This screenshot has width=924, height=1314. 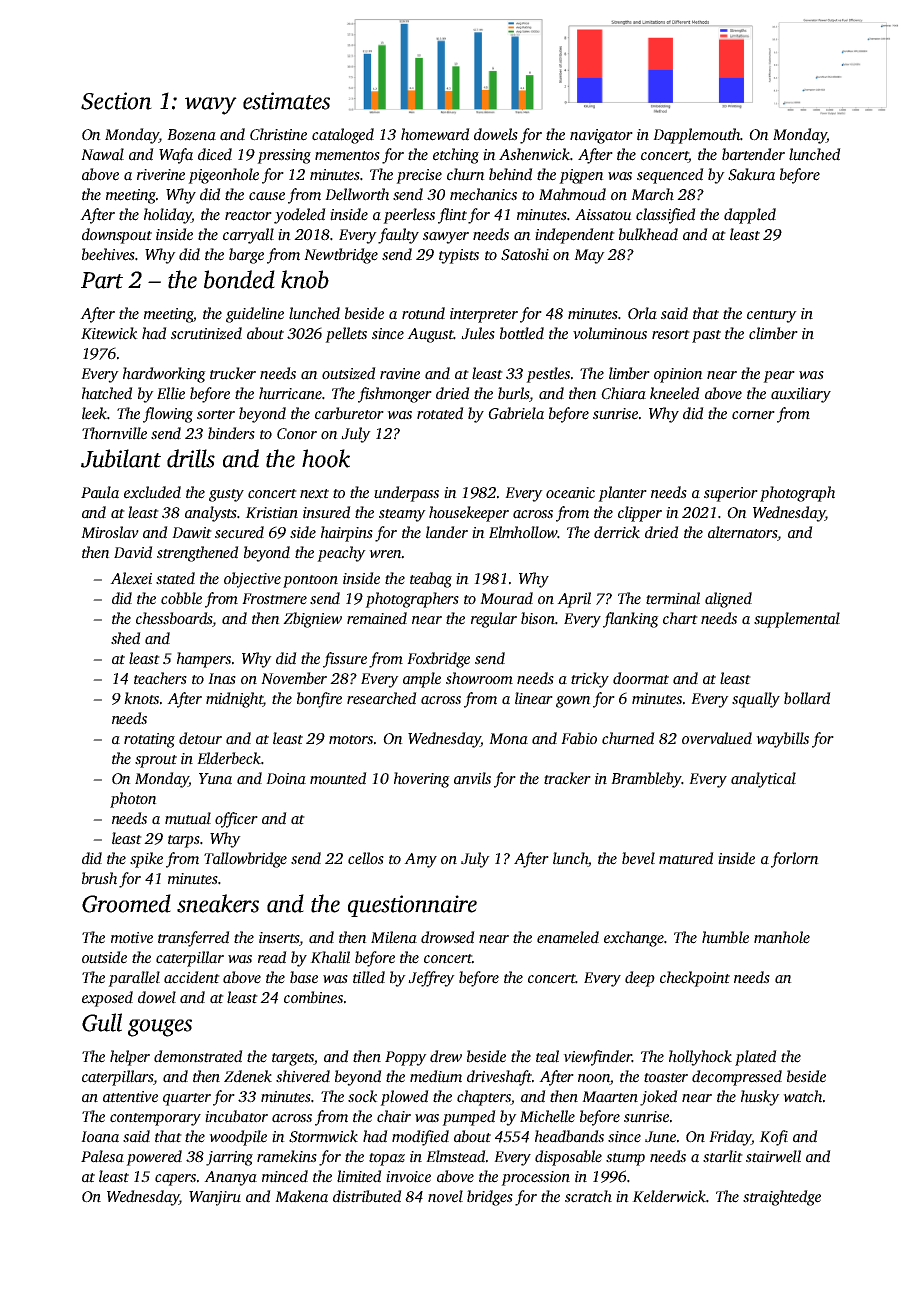 I want to click on Gull, so click(x=102, y=1022).
